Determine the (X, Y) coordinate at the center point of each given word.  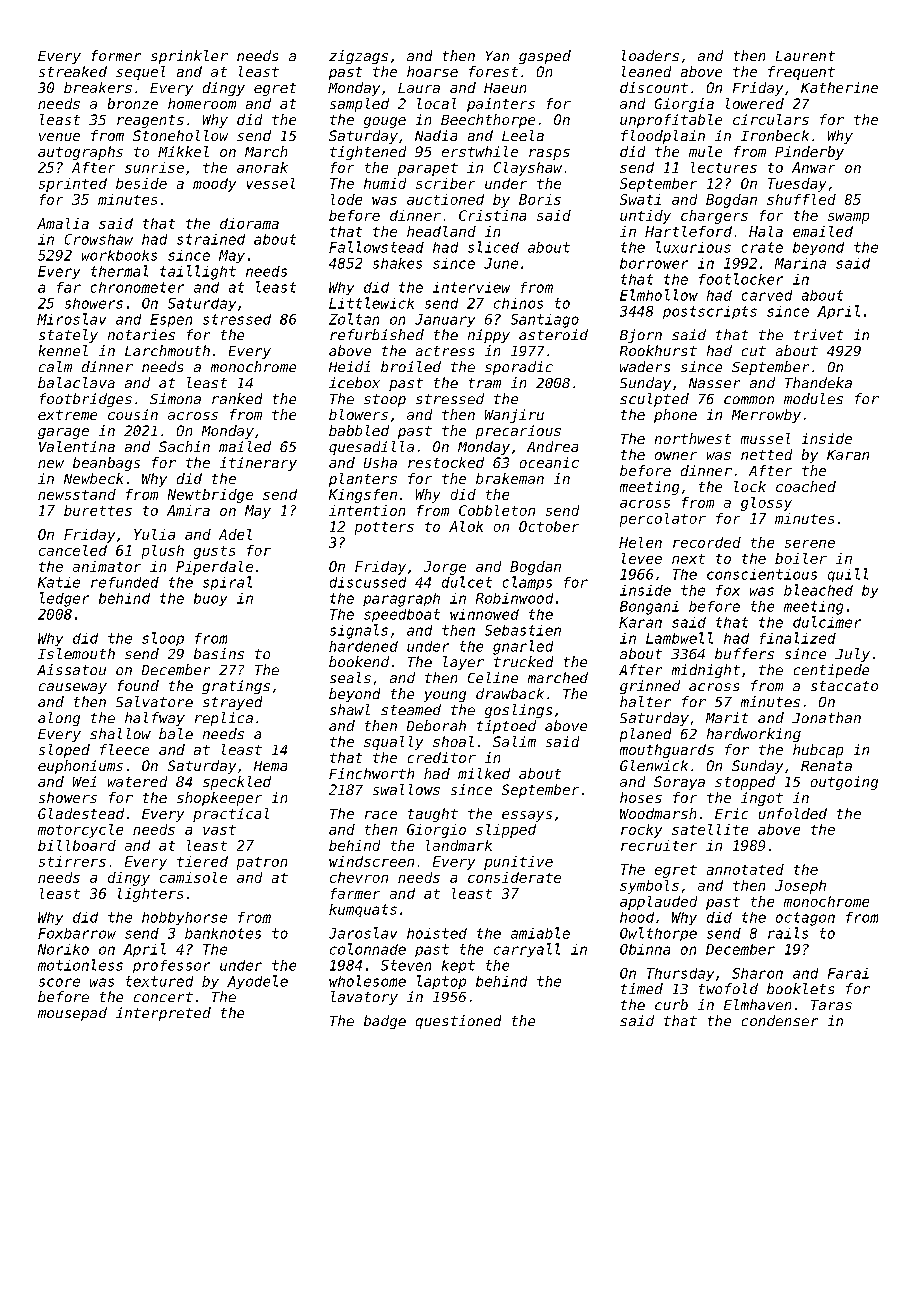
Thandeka (818, 382)
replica (224, 719)
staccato (844, 686)
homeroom (202, 103)
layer (463, 663)
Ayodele (257, 982)
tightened (368, 153)
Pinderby (809, 153)
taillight (198, 272)
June (501, 263)
